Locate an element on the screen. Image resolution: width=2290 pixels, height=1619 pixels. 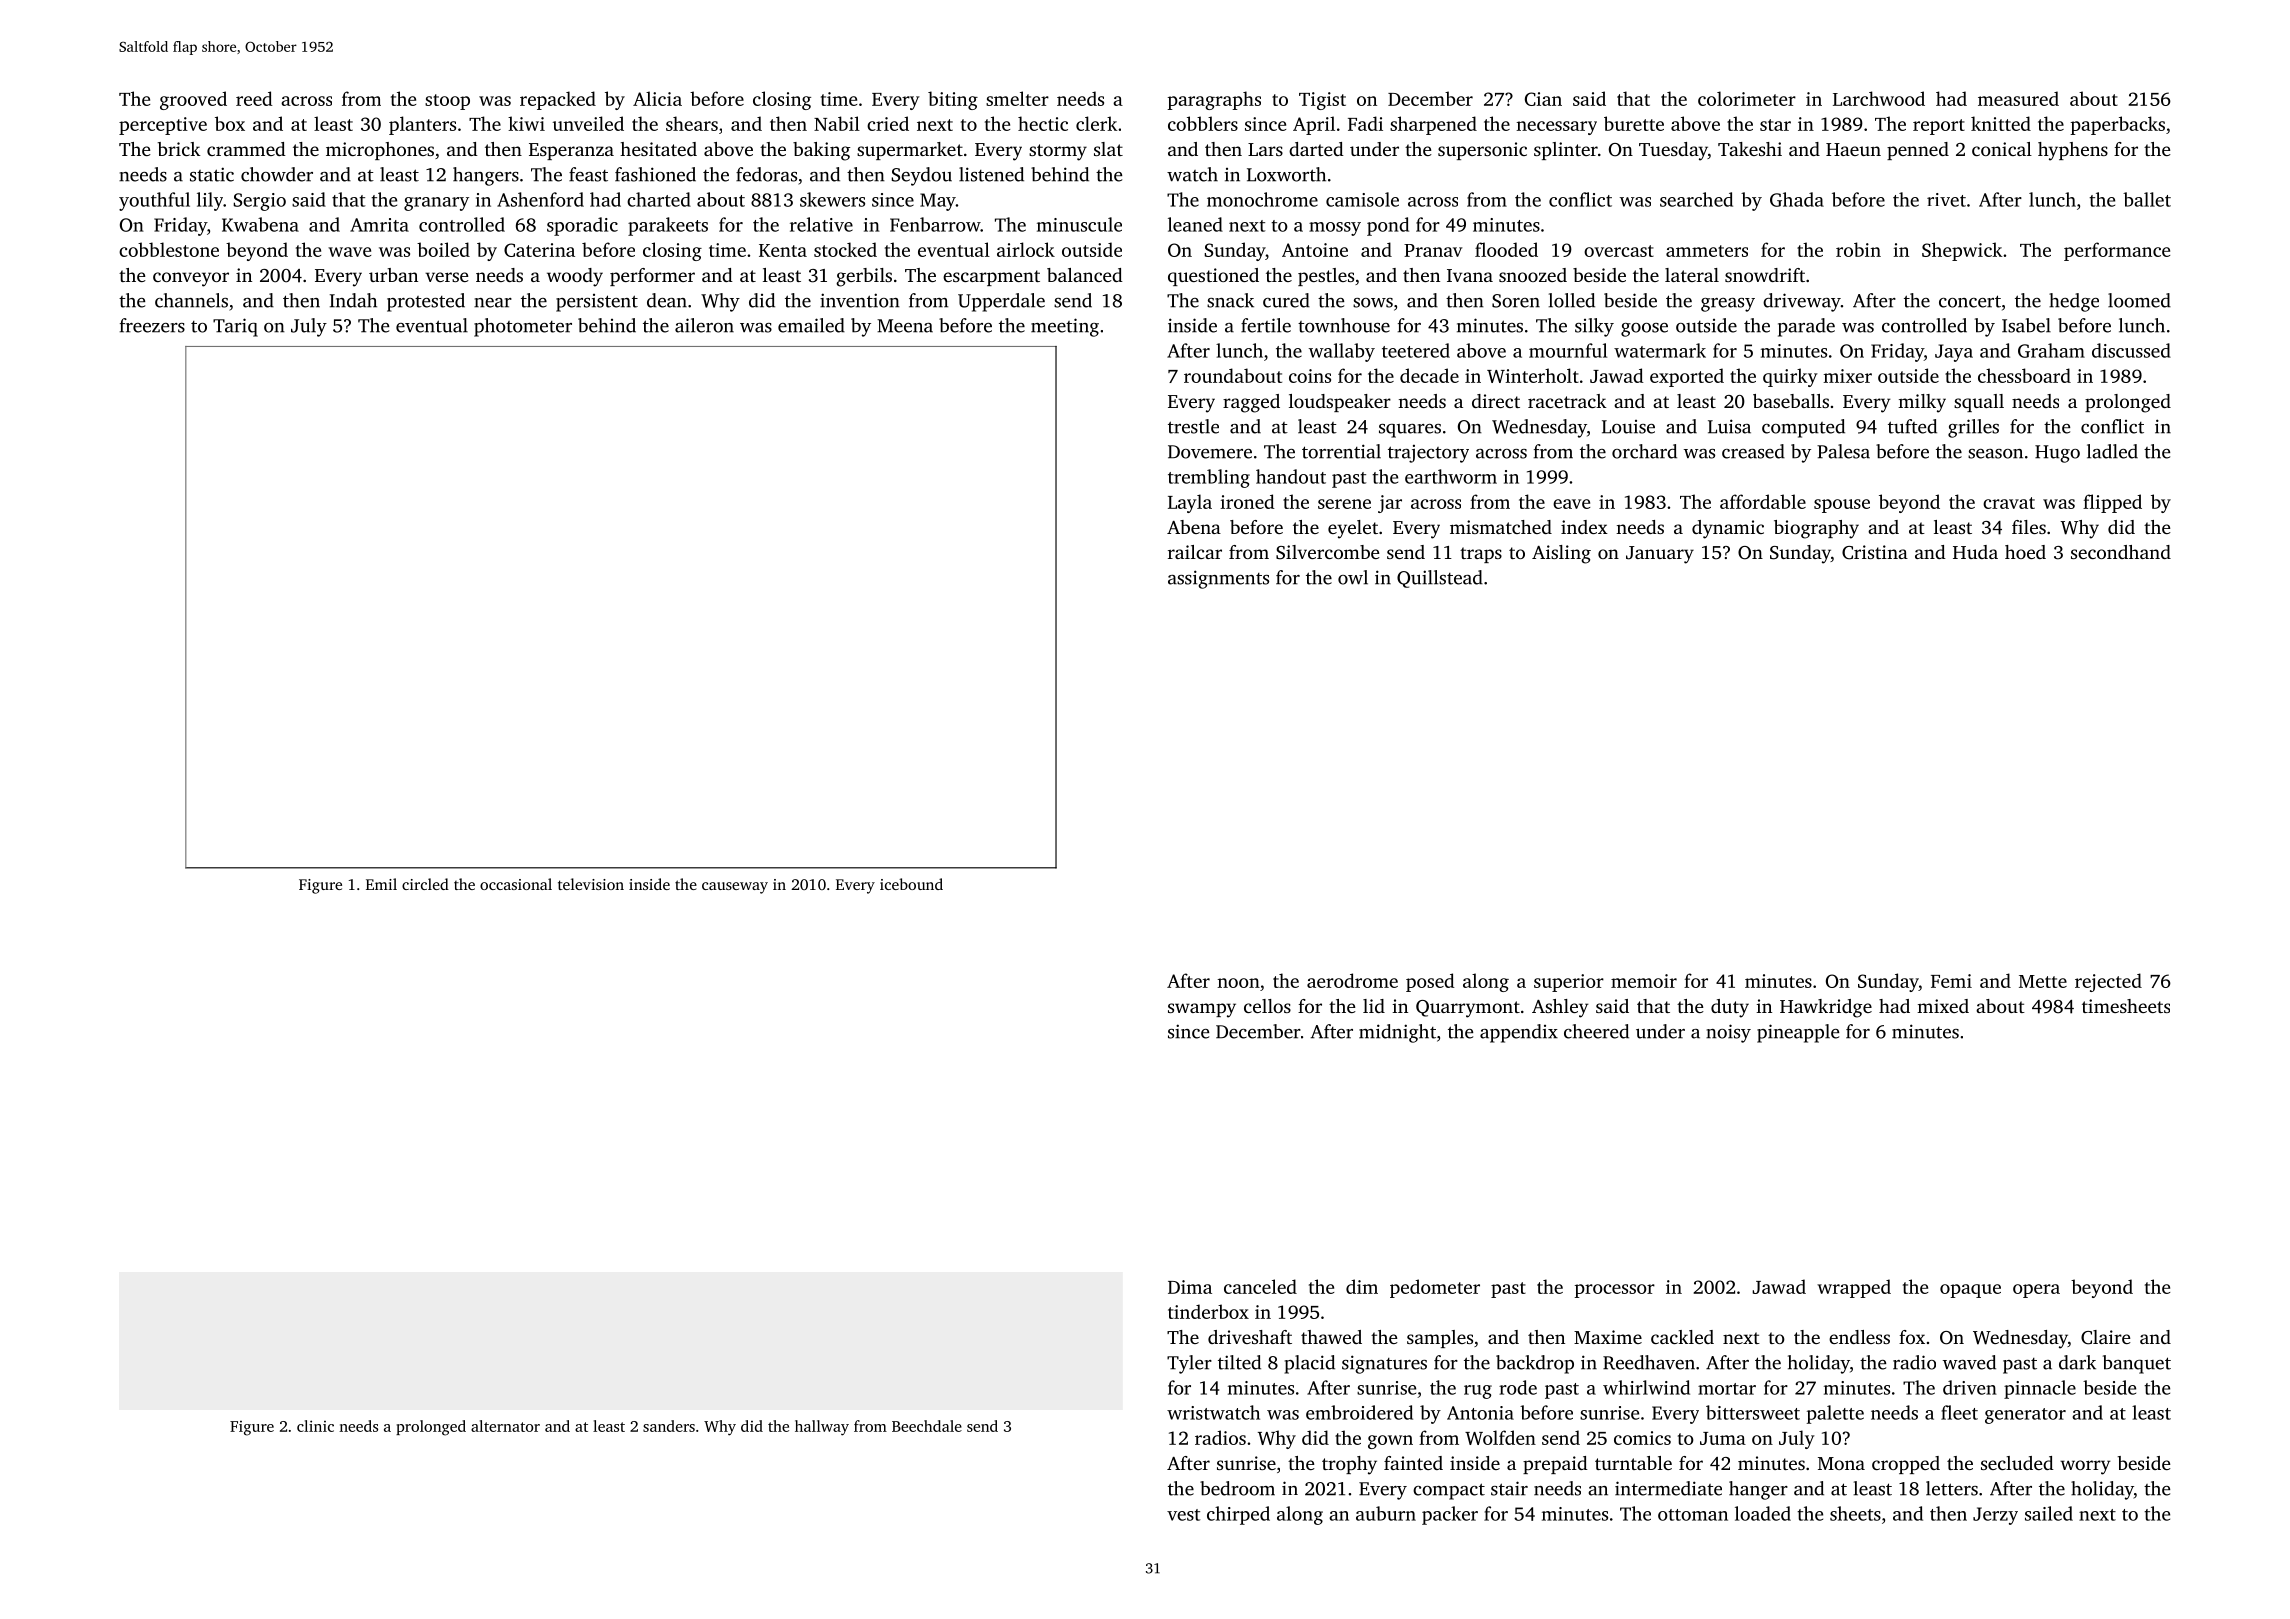
Tigist is located at coordinates (1322, 101).
